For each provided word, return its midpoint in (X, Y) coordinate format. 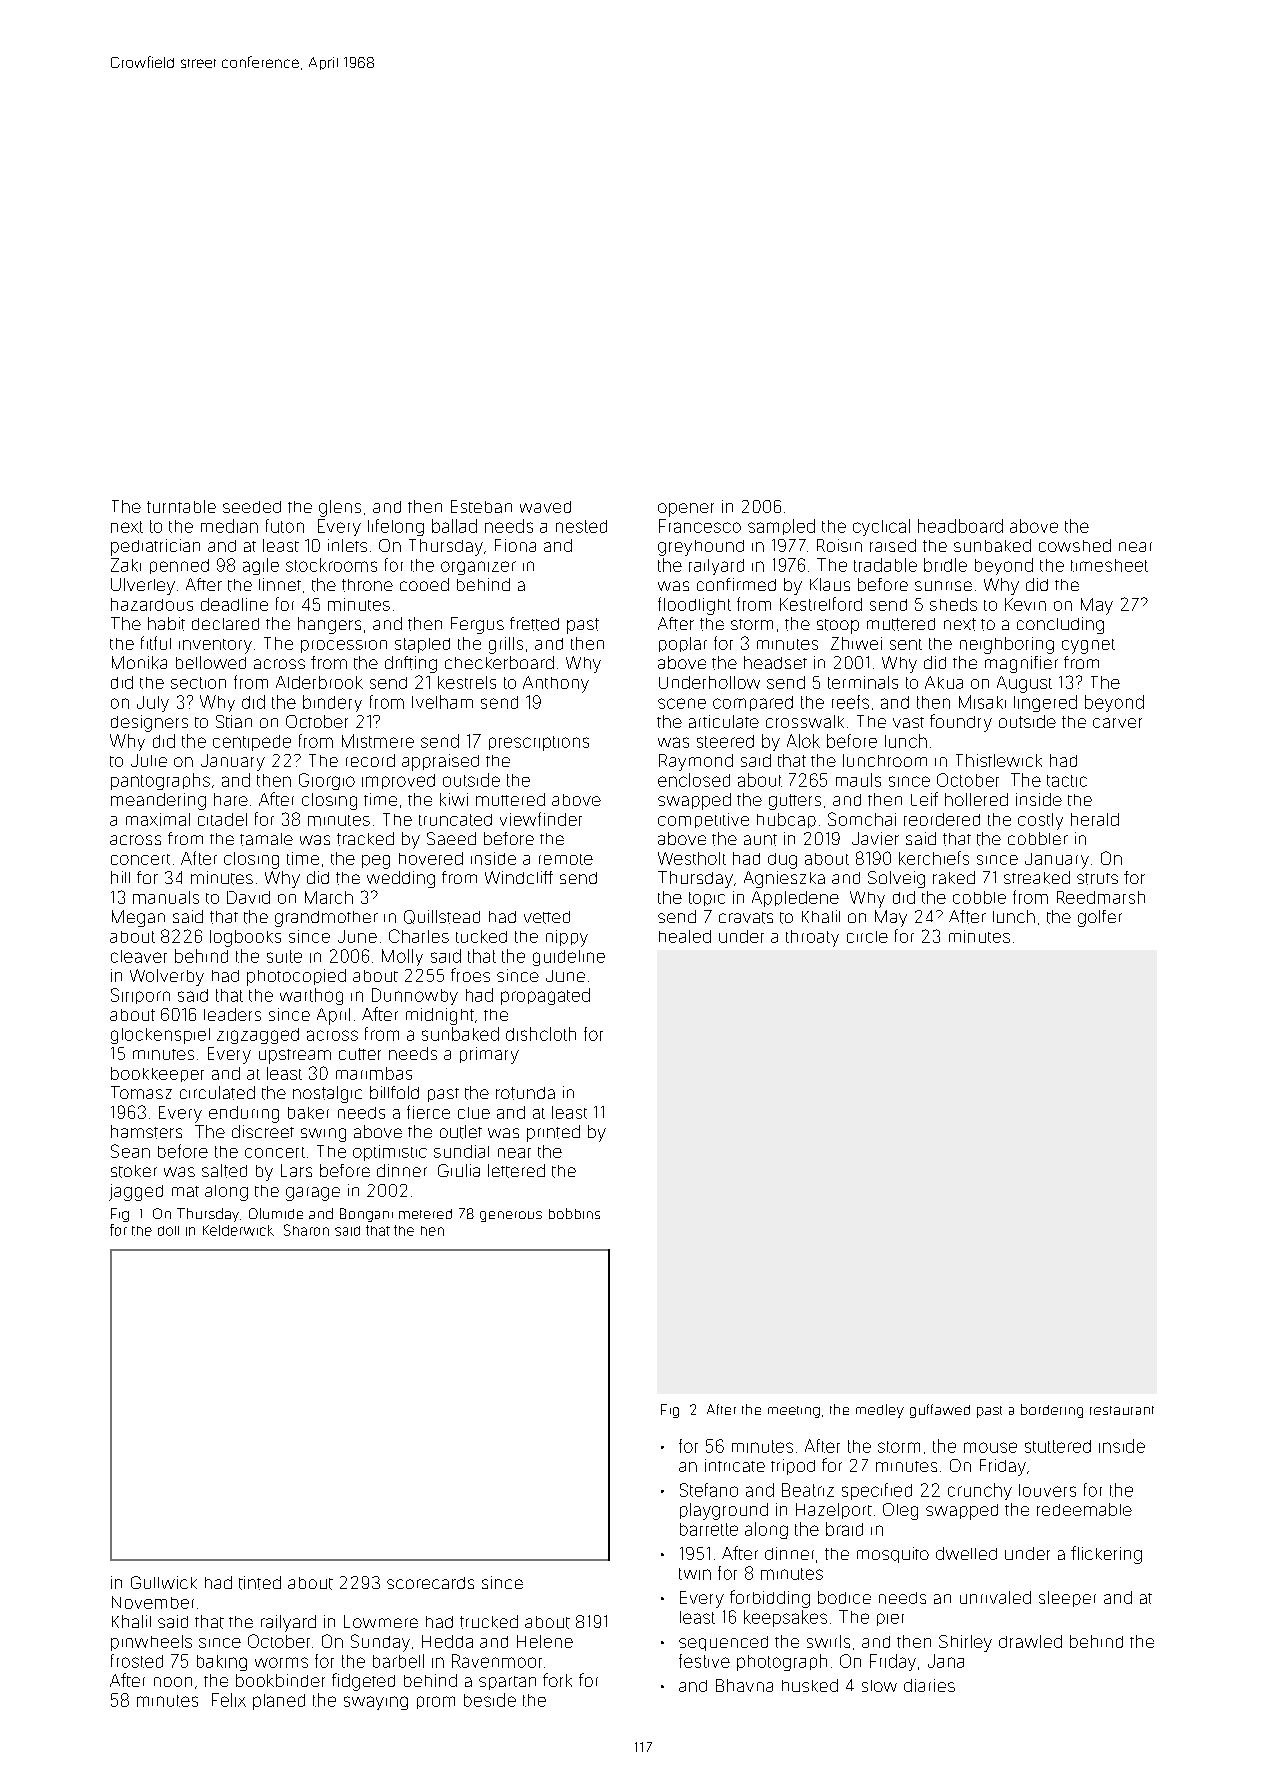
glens (340, 508)
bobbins (574, 1213)
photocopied (296, 977)
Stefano (709, 1490)
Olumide (276, 1213)
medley (880, 1411)
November (153, 1602)
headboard (960, 526)
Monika (139, 662)
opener (686, 510)
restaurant (1122, 1410)
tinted (260, 1583)
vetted (547, 917)
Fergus (477, 625)
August (1024, 684)
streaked (1037, 877)
